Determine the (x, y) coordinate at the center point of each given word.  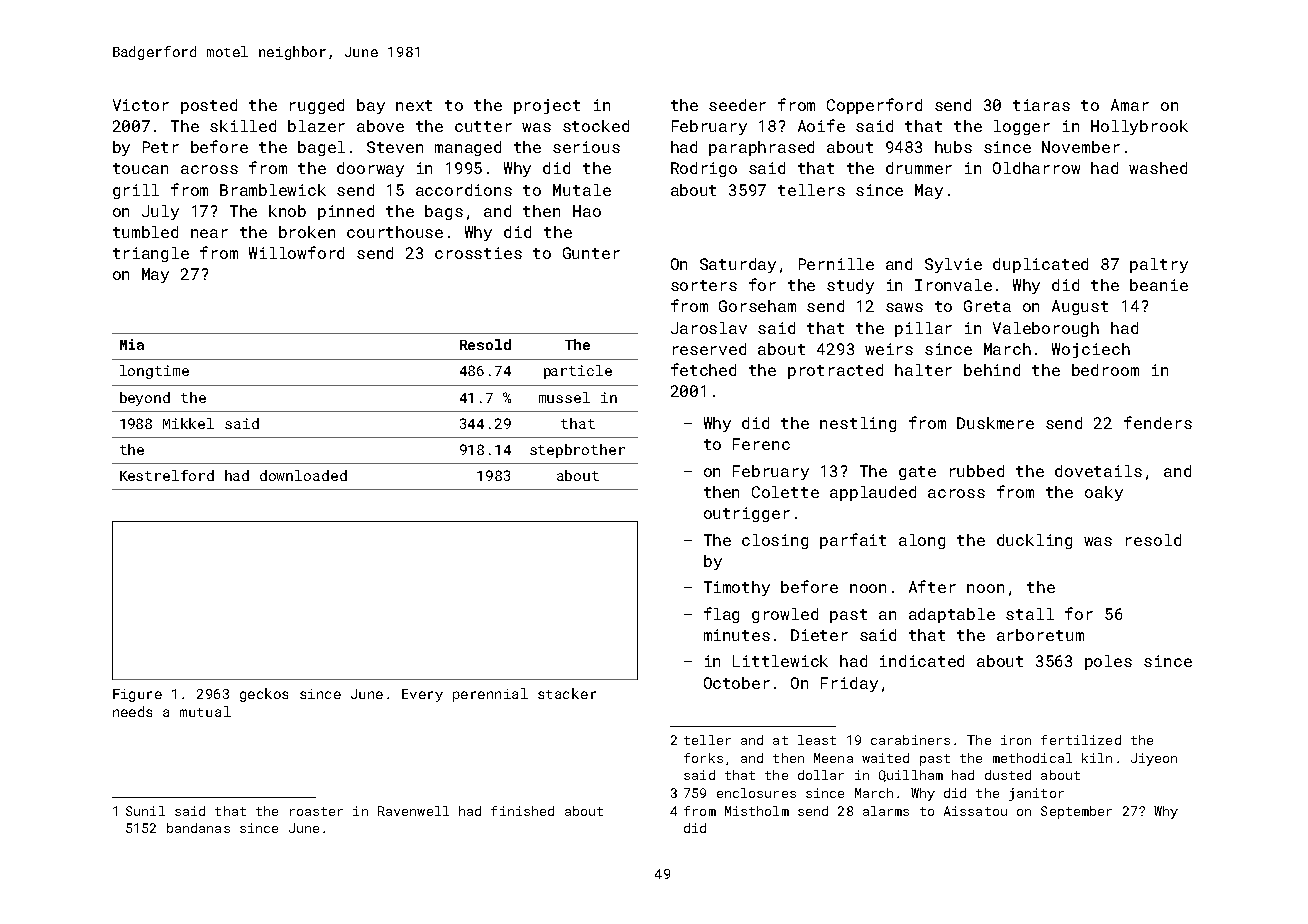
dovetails (1098, 471)
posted (209, 106)
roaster (316, 811)
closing (775, 541)
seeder (737, 105)
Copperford (874, 106)
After (932, 586)
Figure (137, 695)
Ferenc (761, 444)
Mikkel (188, 423)
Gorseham (757, 306)
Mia (132, 344)
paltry (1159, 265)
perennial (490, 695)
